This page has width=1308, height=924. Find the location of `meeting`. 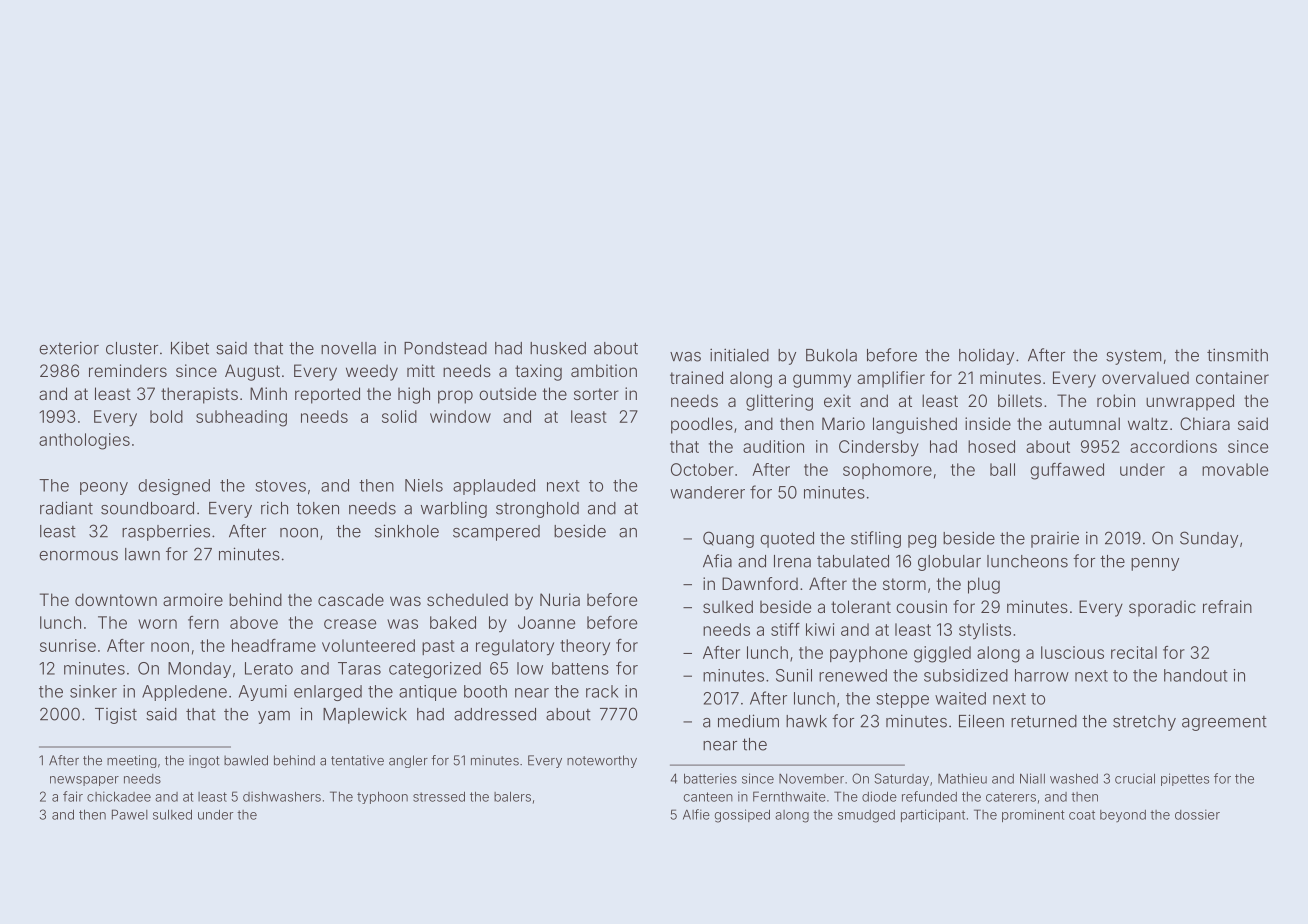

meeting is located at coordinates (132, 761).
